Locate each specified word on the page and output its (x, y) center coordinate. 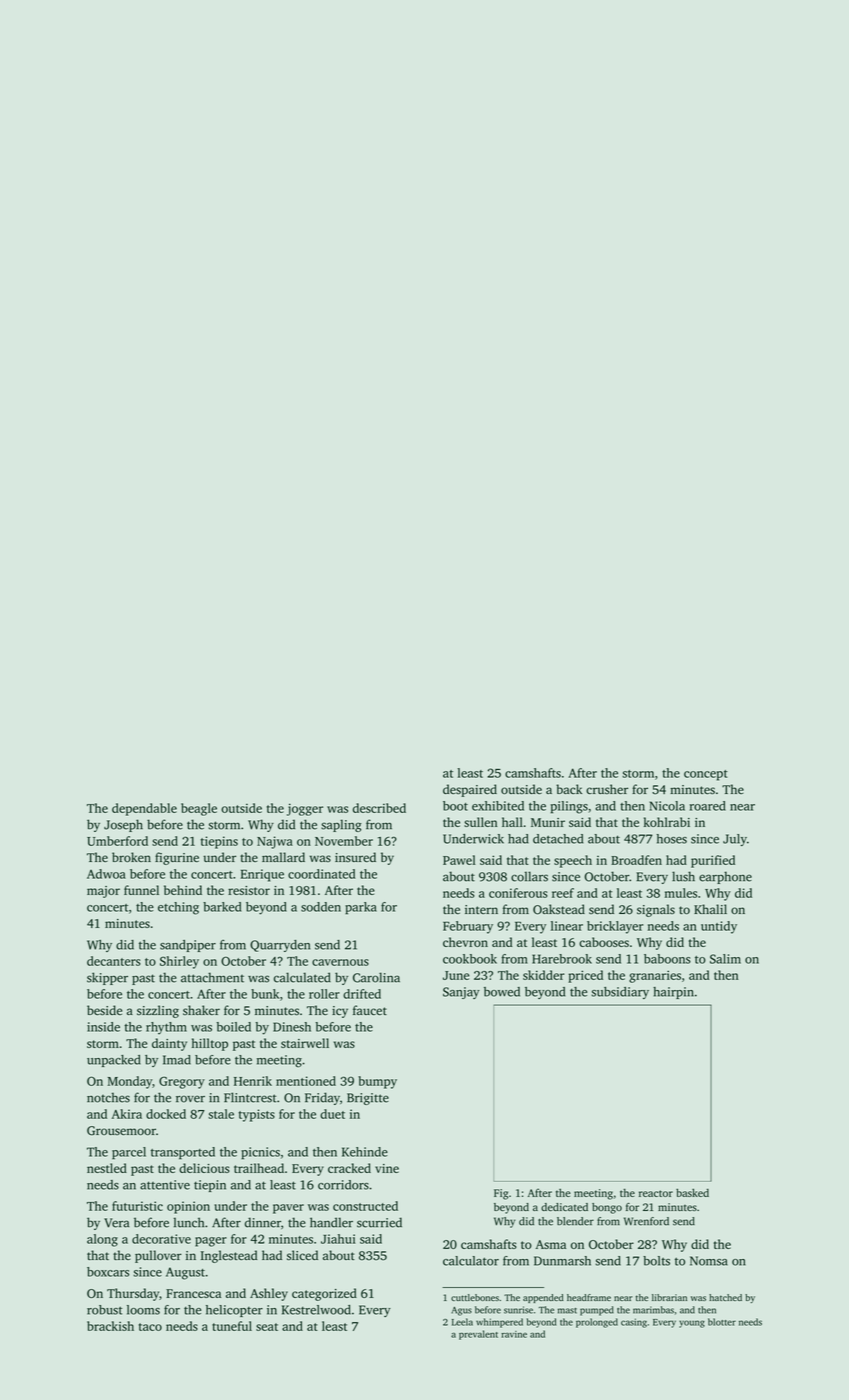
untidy (719, 927)
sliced (302, 1255)
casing (634, 1323)
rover (190, 1099)
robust (105, 1310)
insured (355, 857)
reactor (656, 1193)
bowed (502, 992)
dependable (144, 809)
